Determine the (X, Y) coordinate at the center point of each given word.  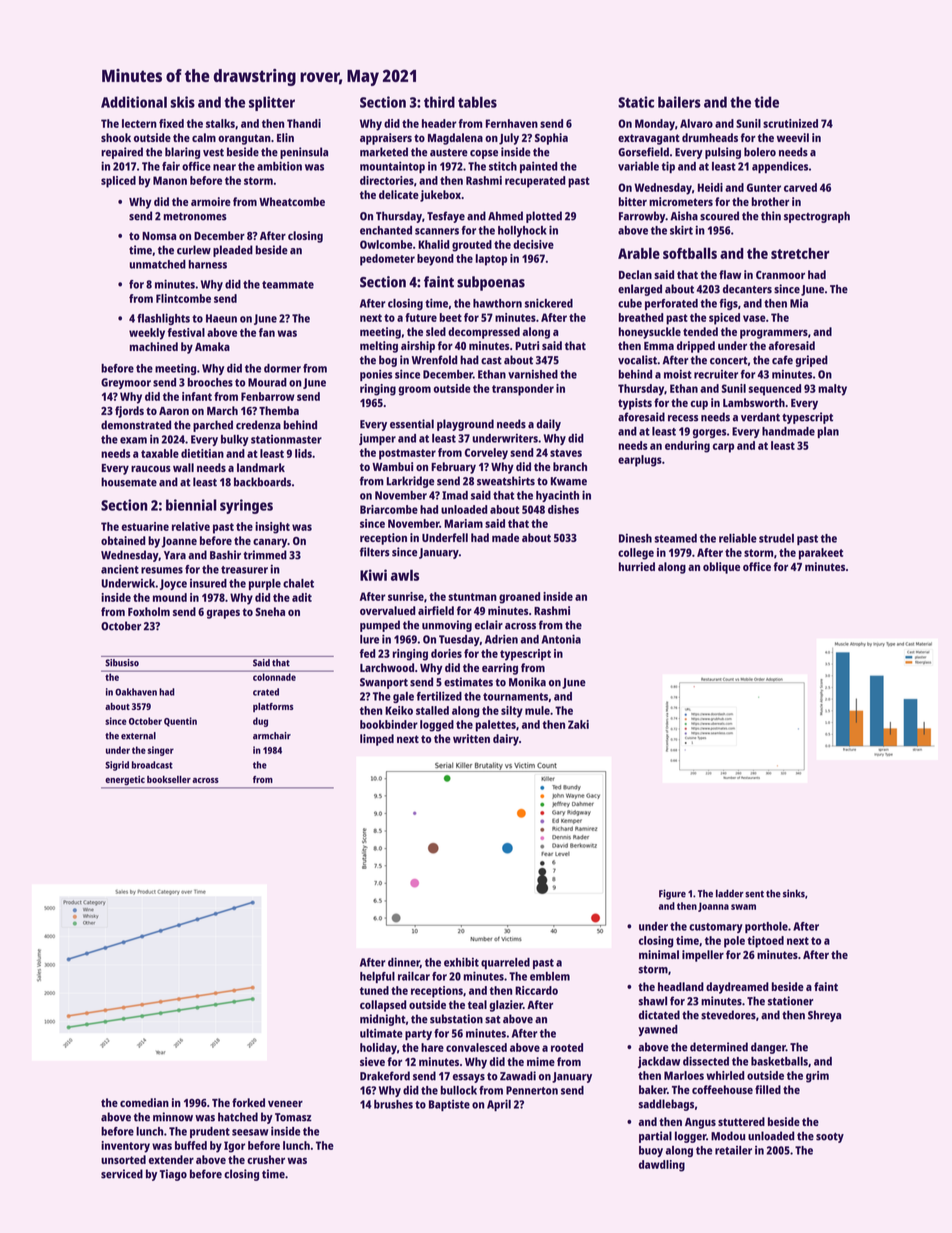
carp (723, 448)
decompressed (484, 333)
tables (477, 102)
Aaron (174, 411)
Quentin (180, 722)
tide (766, 102)
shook (116, 137)
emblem (550, 976)
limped (377, 740)
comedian (144, 1102)
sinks (794, 893)
